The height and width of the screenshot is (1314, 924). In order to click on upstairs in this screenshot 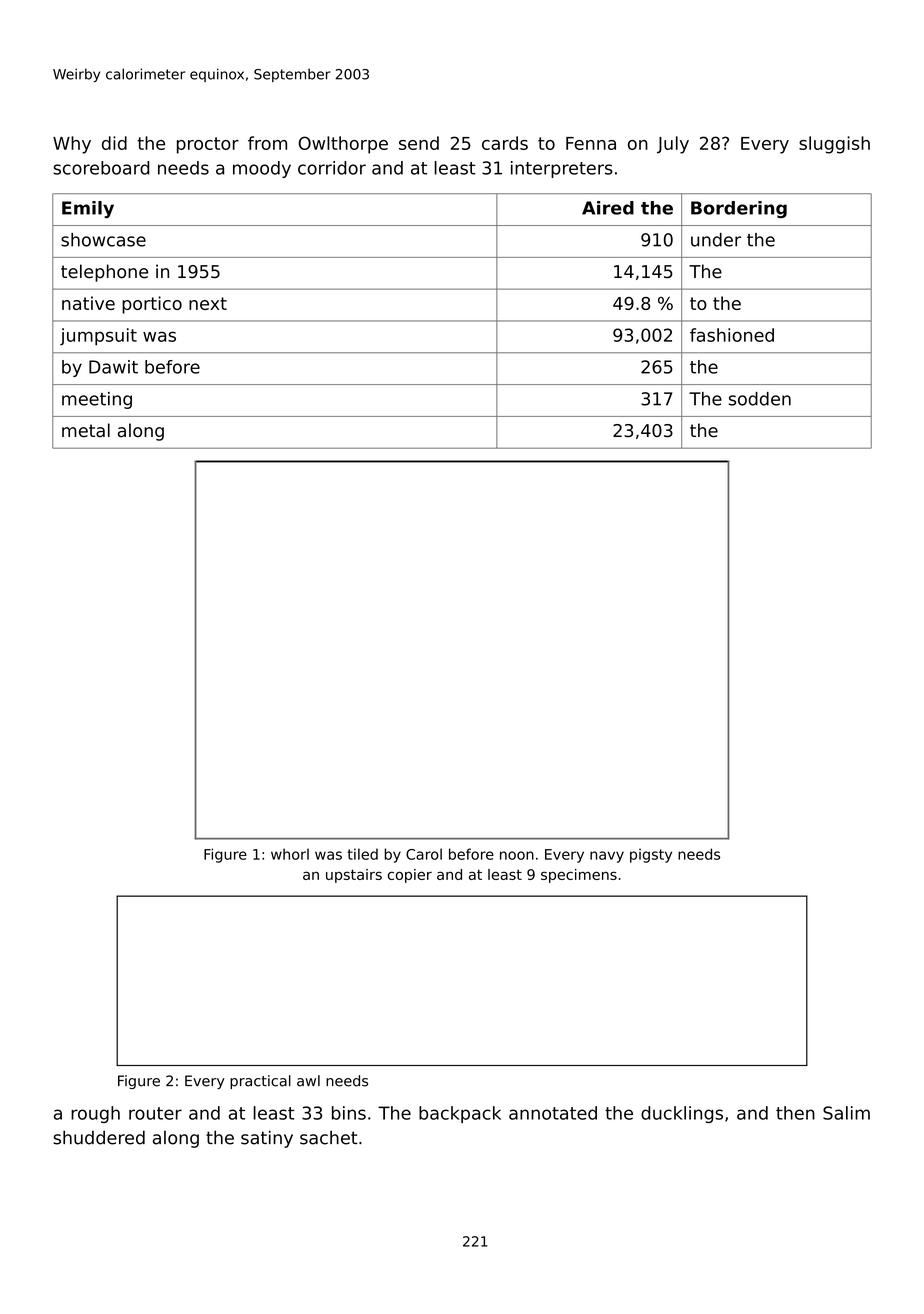, I will do `click(354, 876)`.
